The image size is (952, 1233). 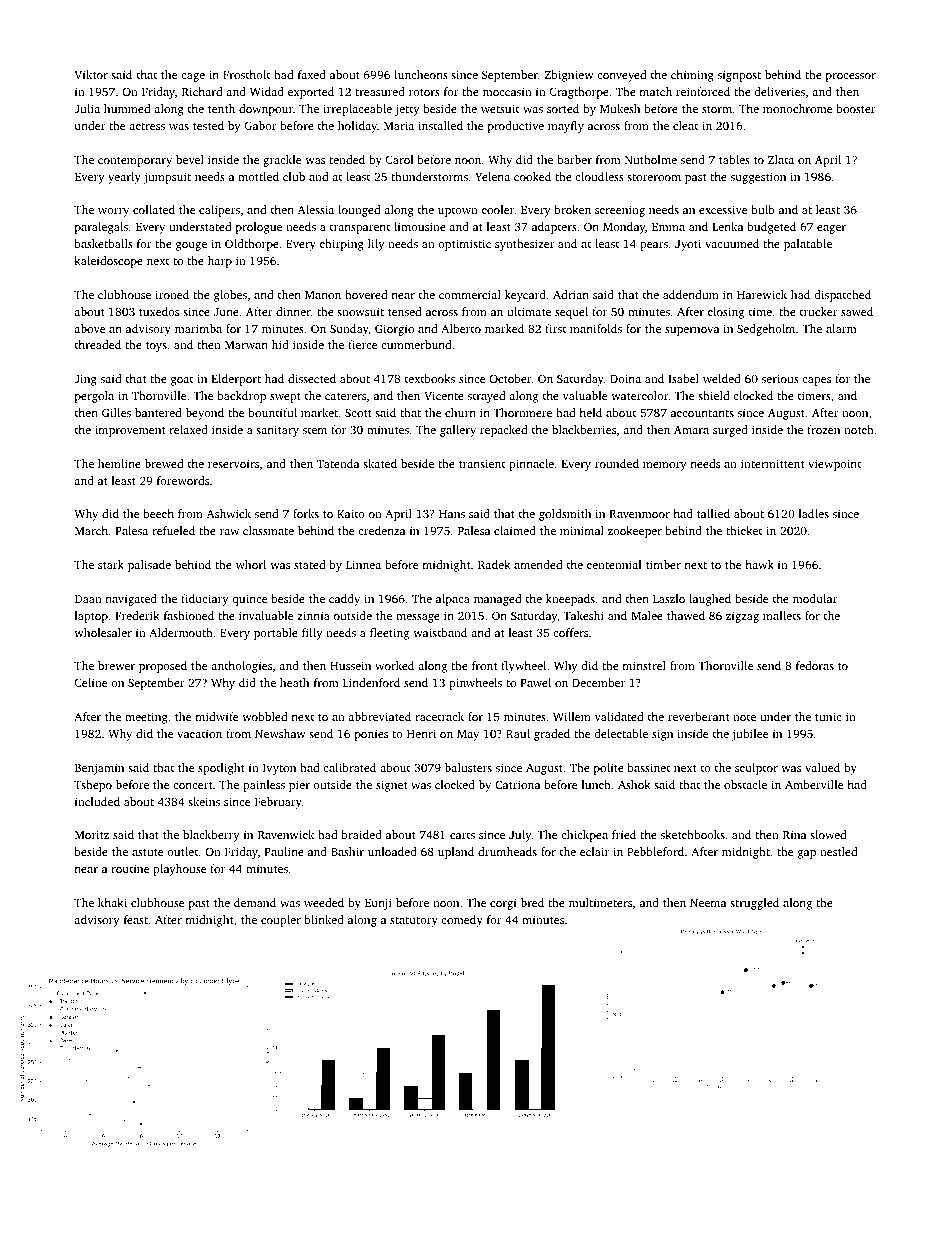 I want to click on snowsuit, so click(x=360, y=311).
